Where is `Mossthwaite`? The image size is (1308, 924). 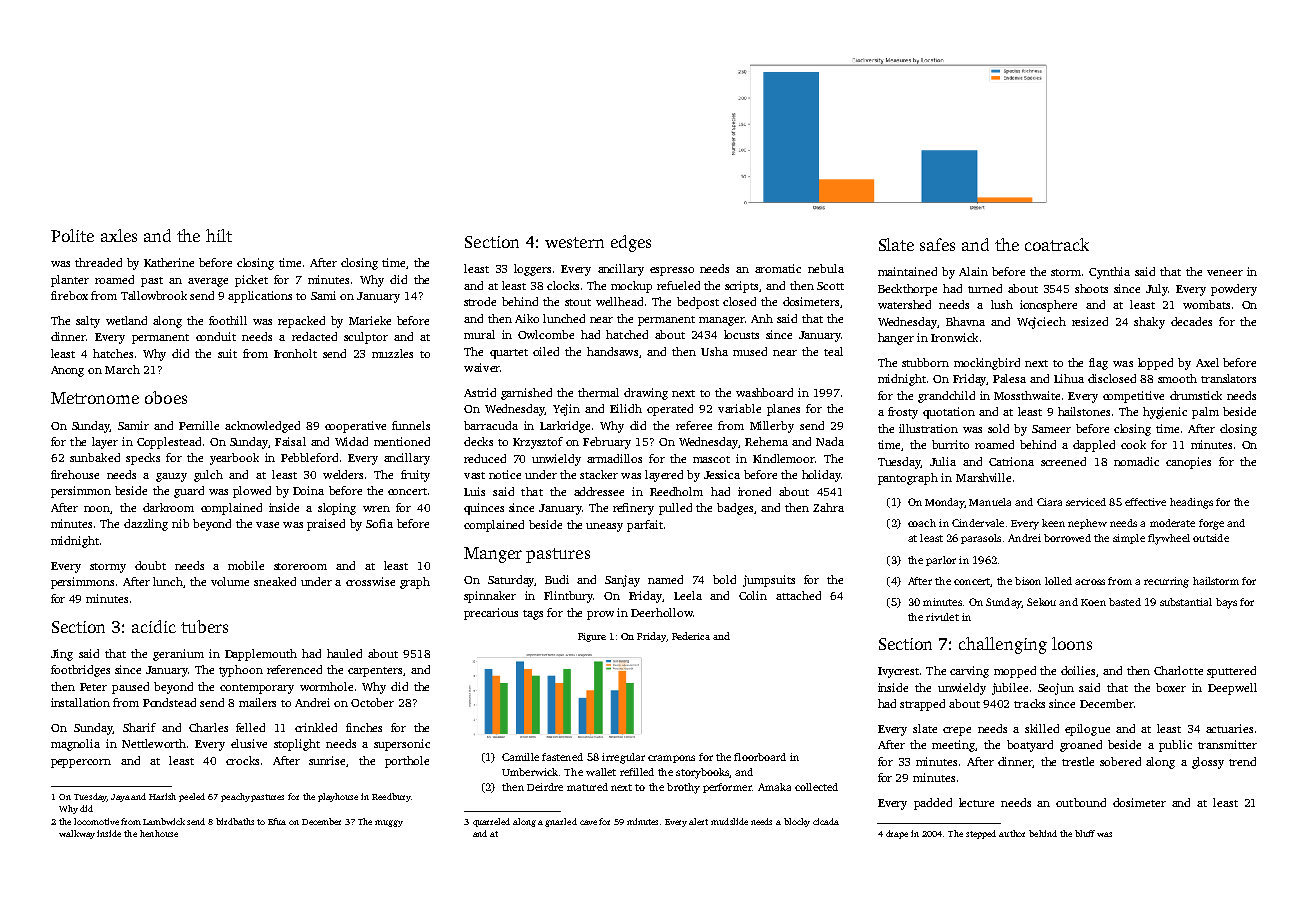 Mossthwaite is located at coordinates (1027, 395).
